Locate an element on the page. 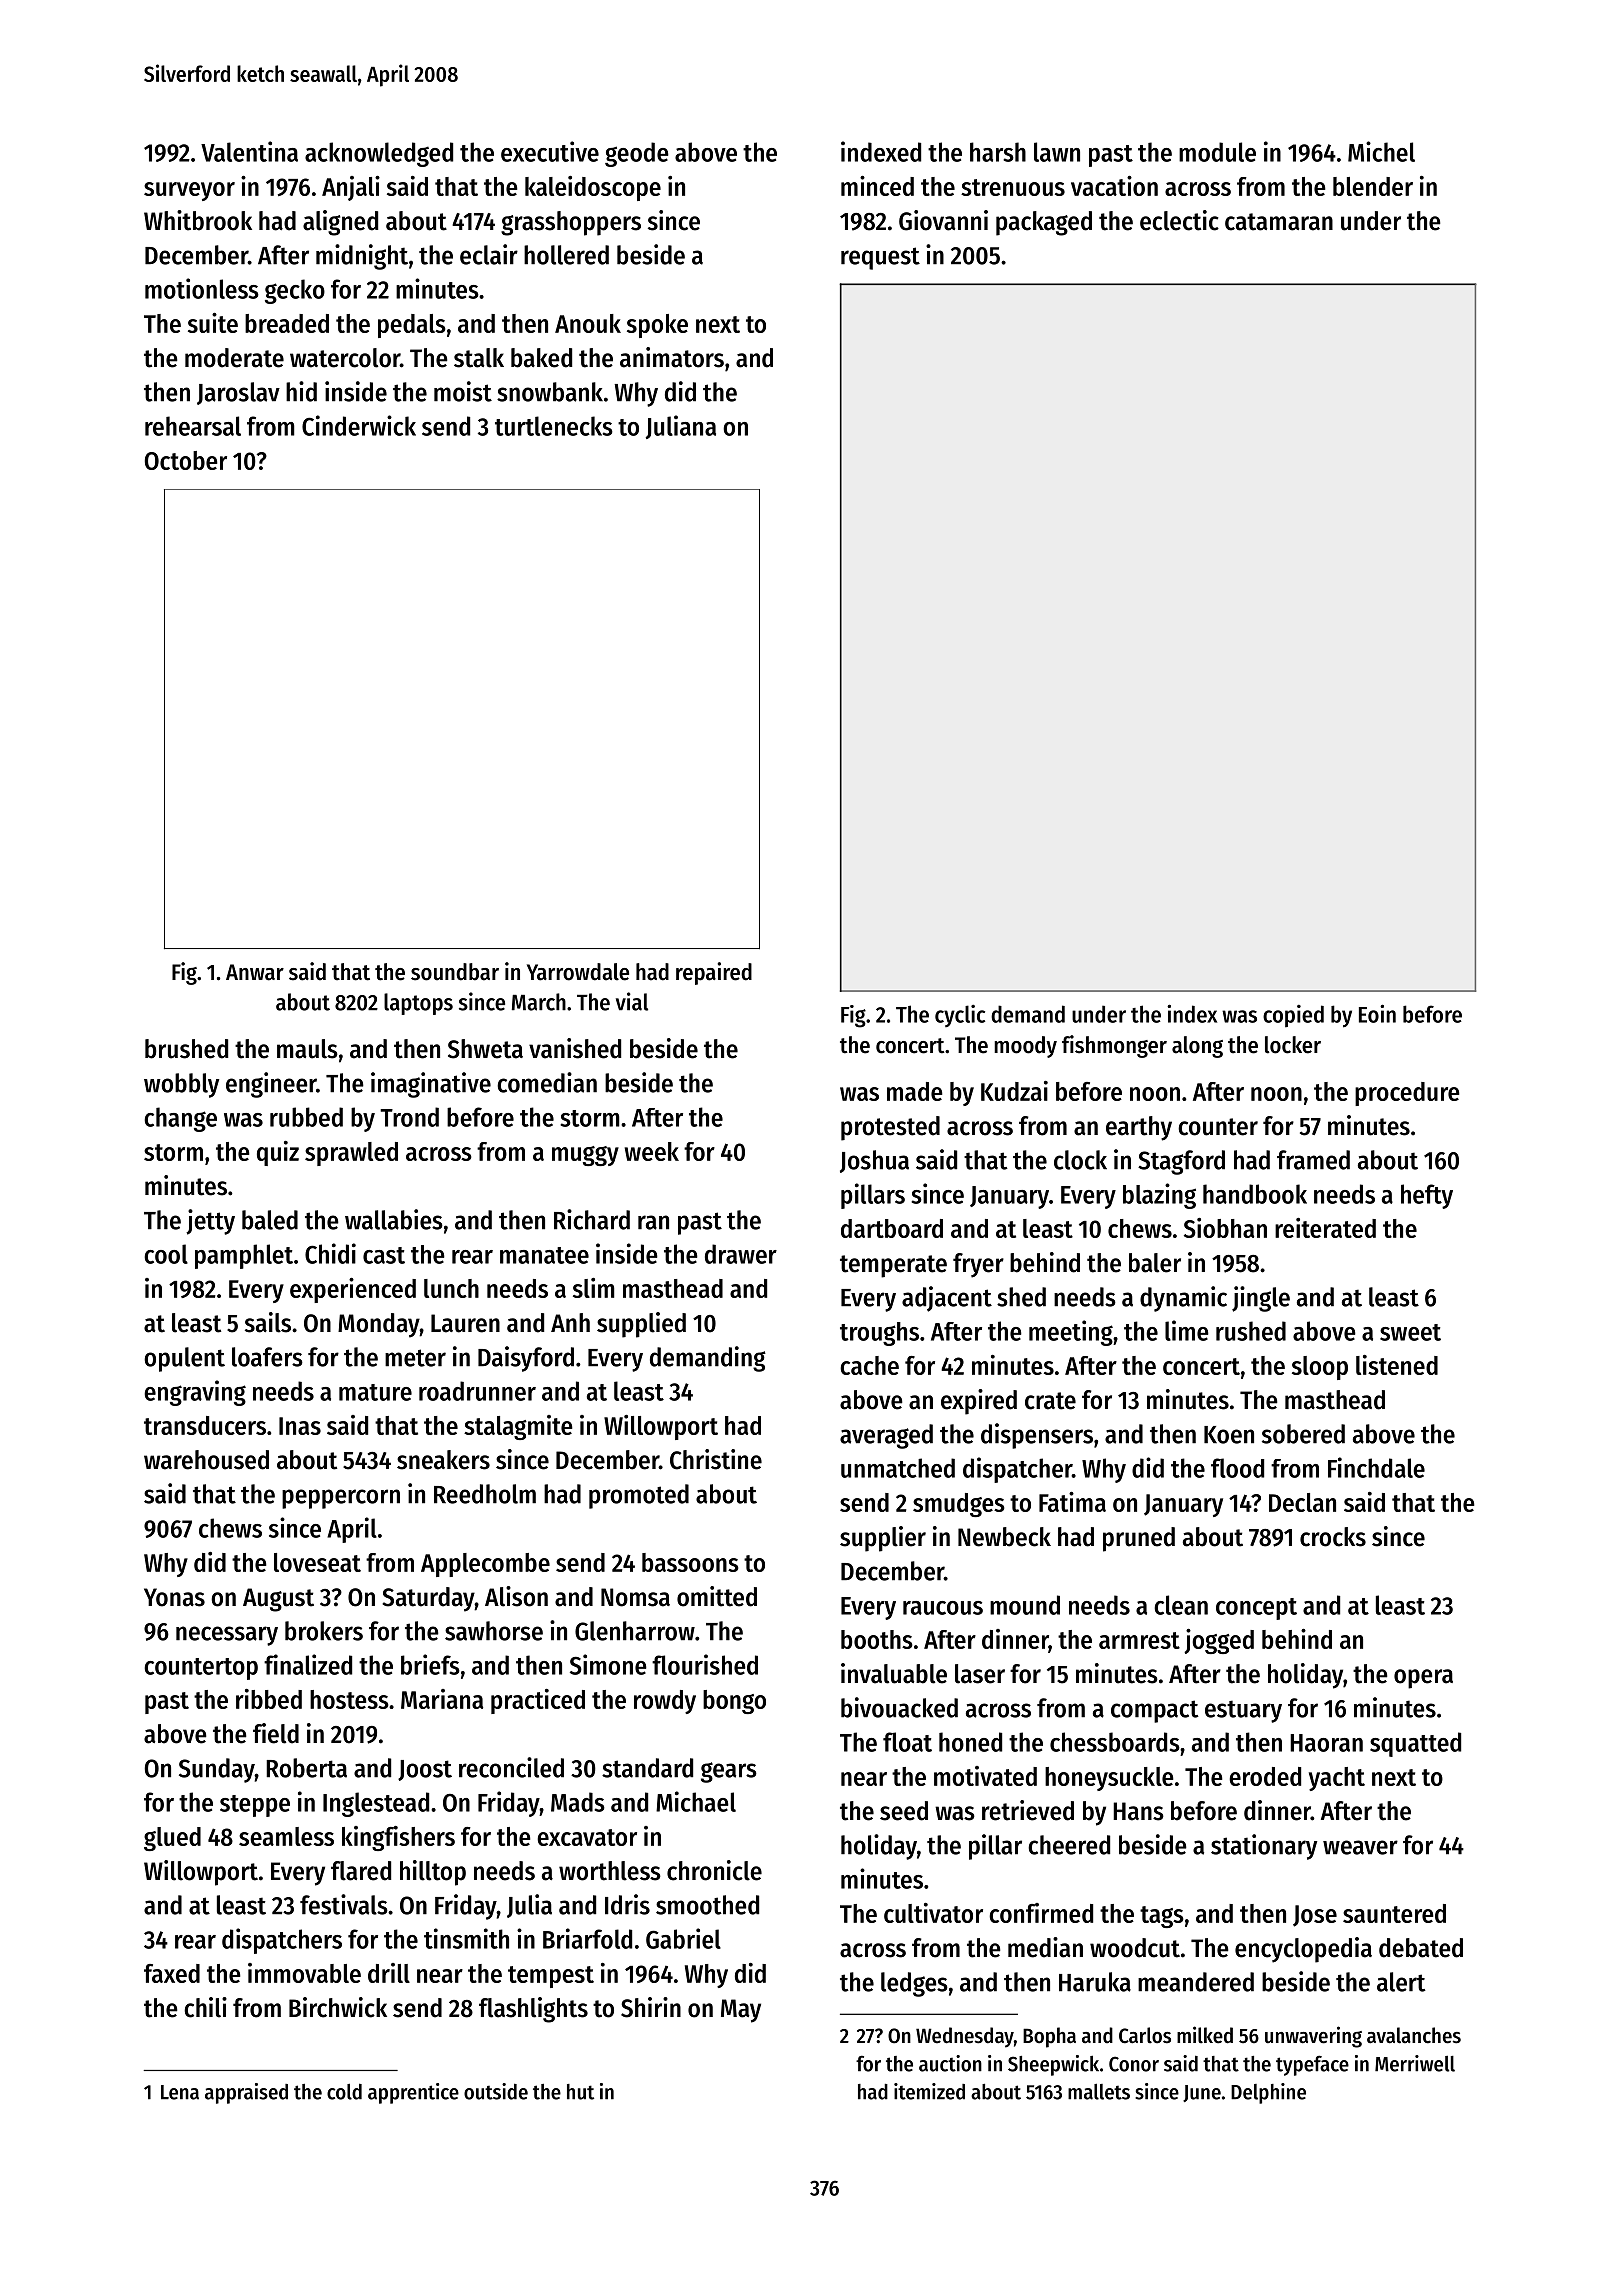 The height and width of the page is (2292, 1620). animators is located at coordinates (672, 357).
